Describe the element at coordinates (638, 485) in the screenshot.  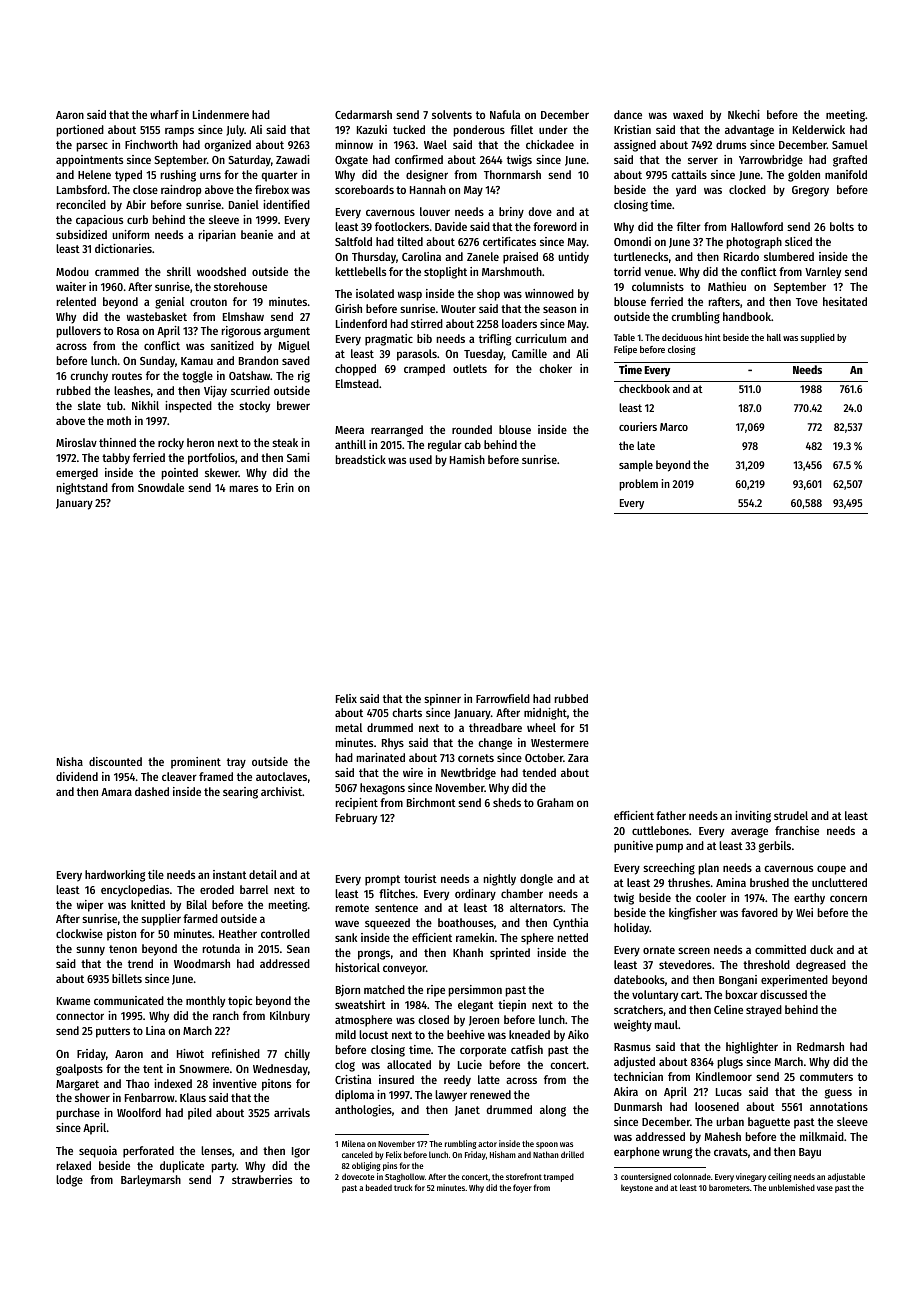
I see `problem` at that location.
